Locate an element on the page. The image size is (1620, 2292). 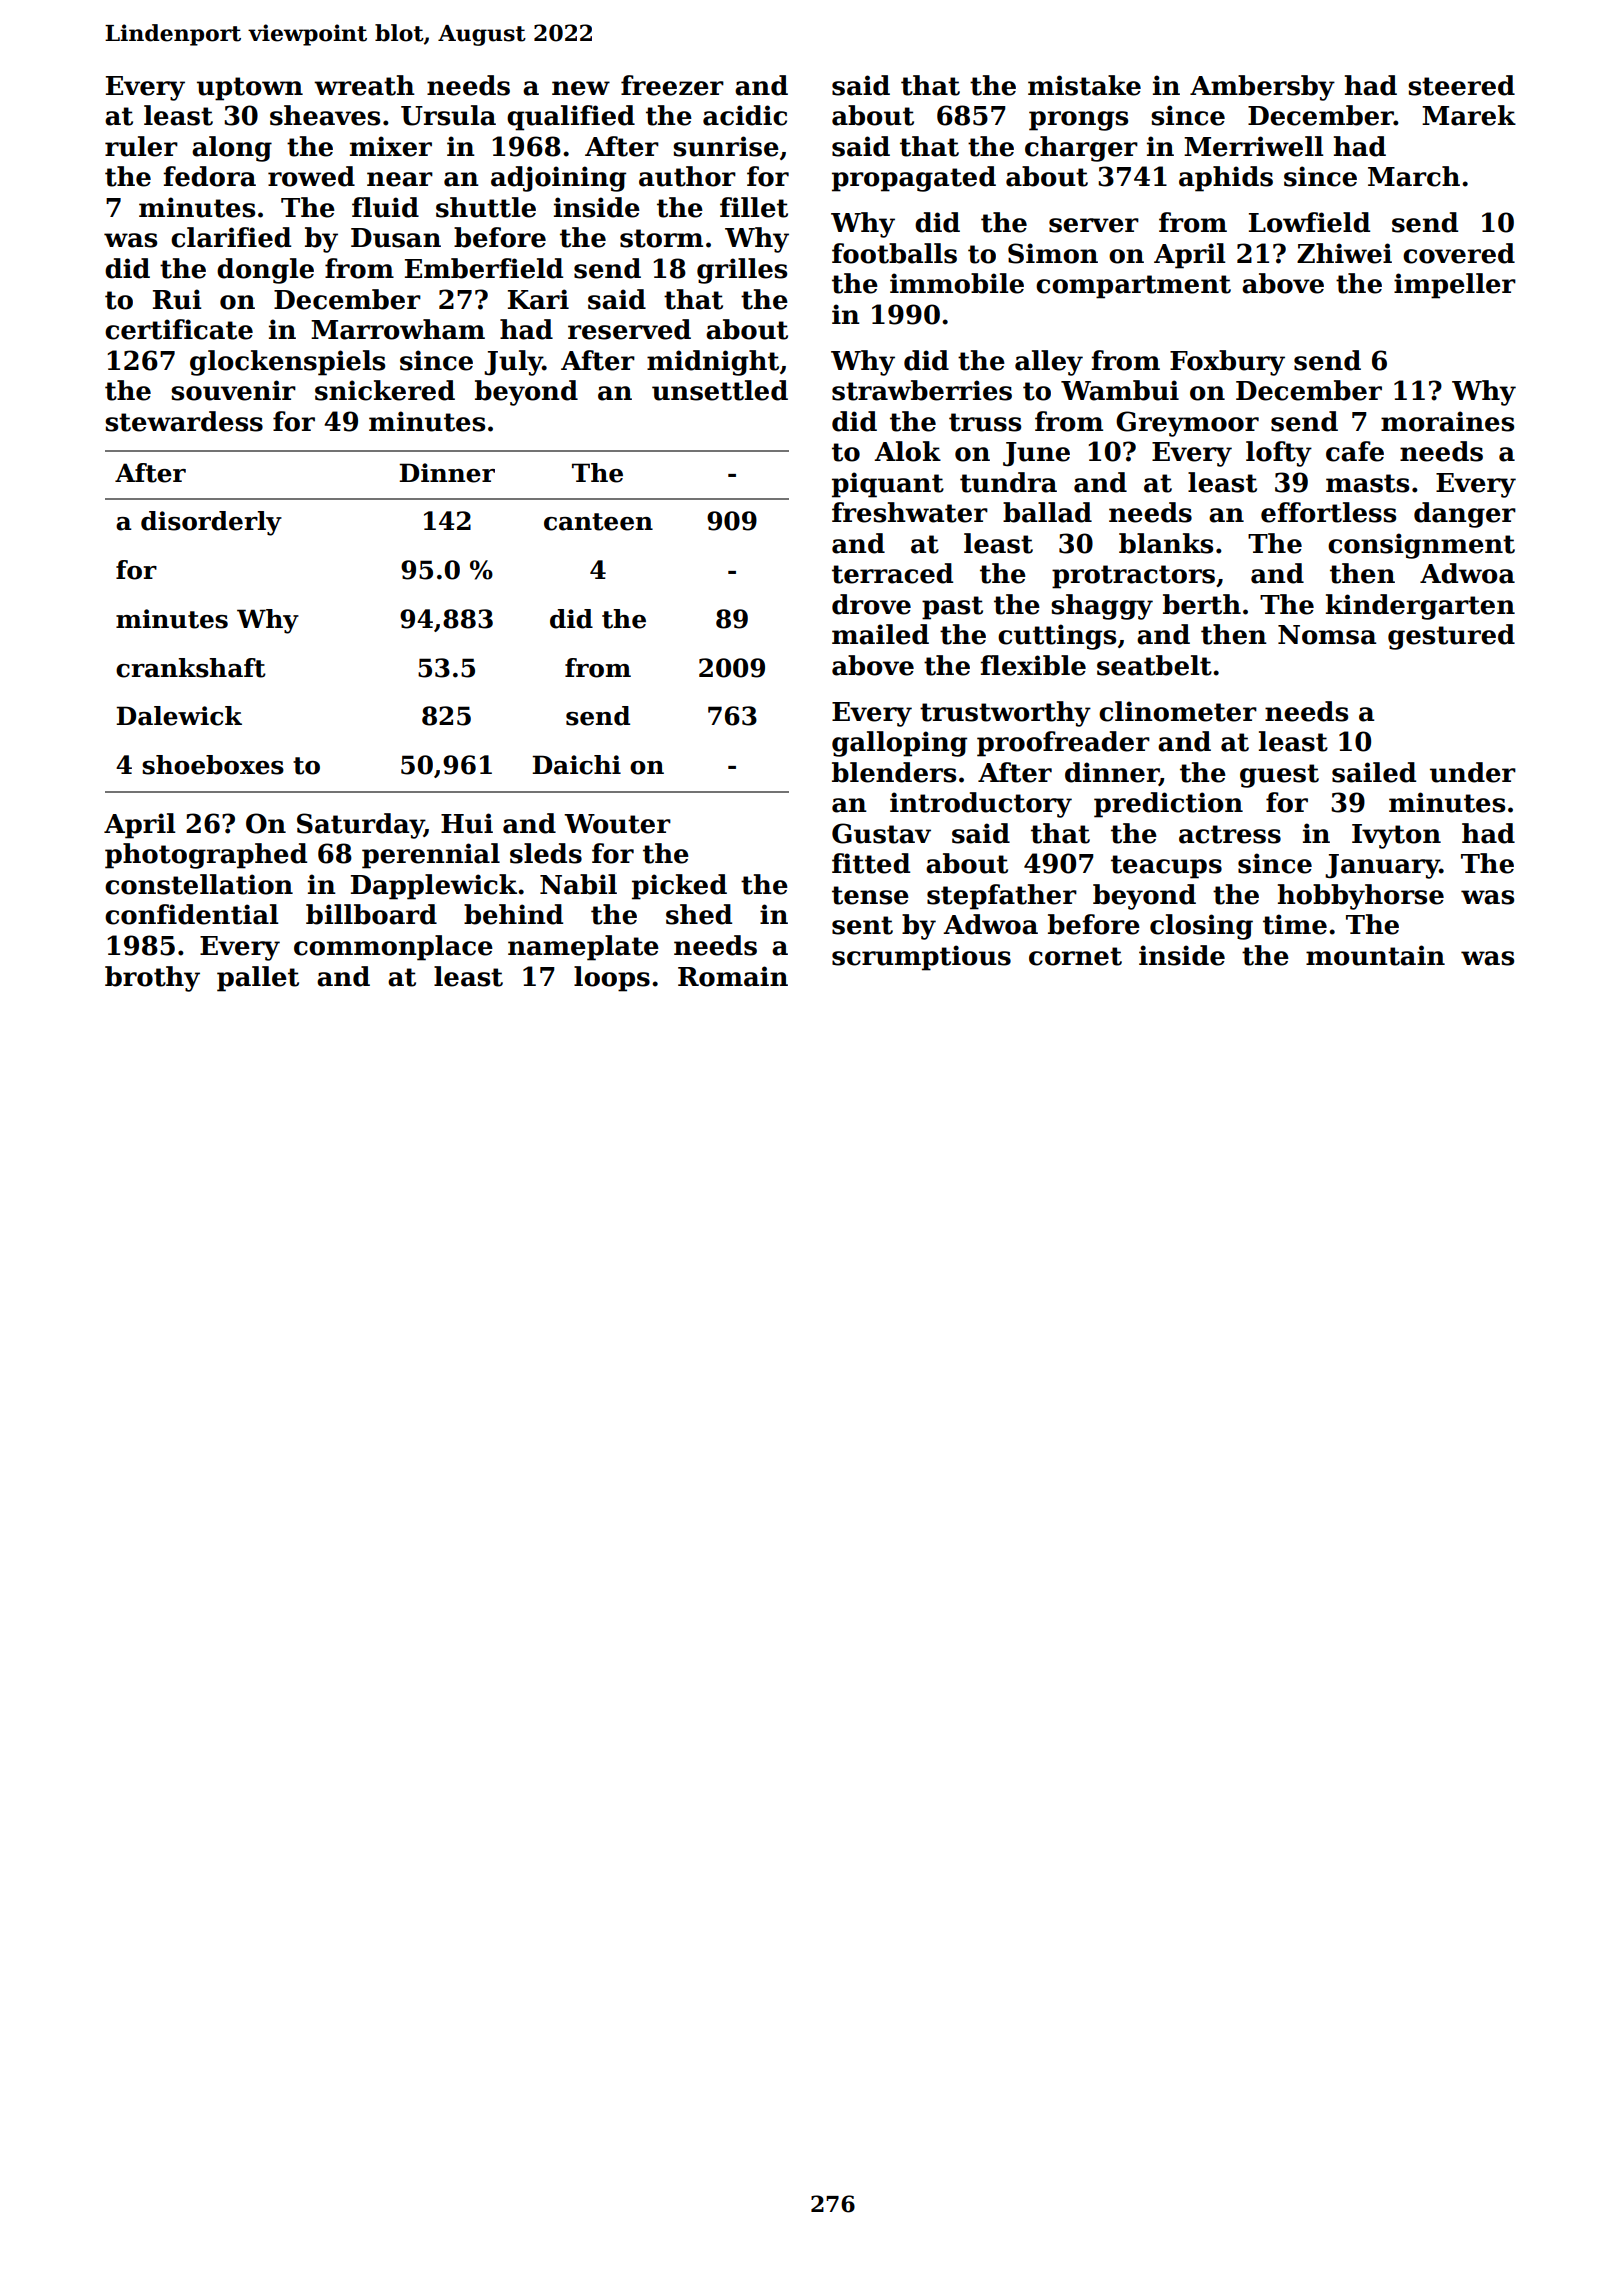
storm is located at coordinates (661, 238).
